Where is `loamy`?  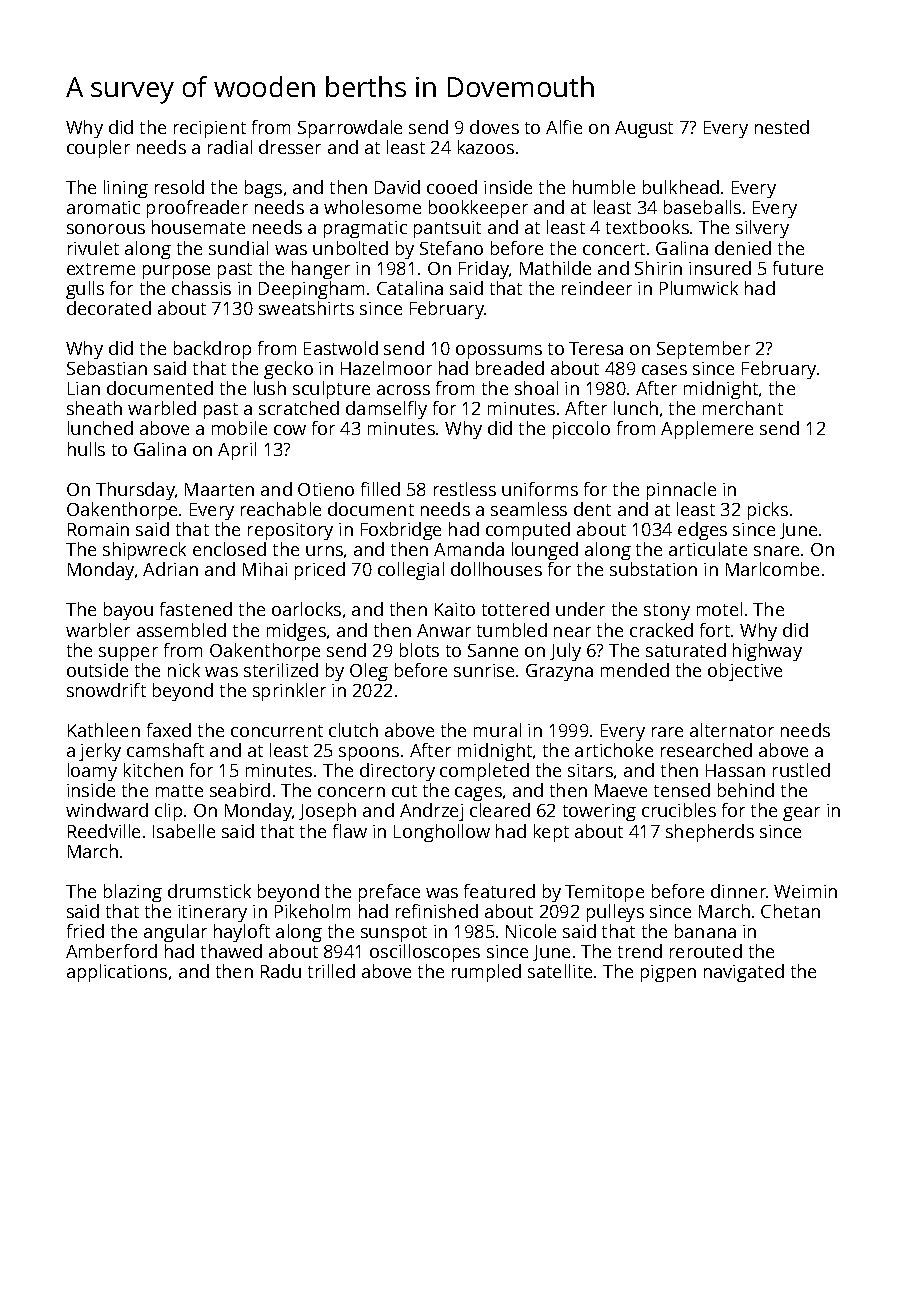 loamy is located at coordinates (92, 772).
